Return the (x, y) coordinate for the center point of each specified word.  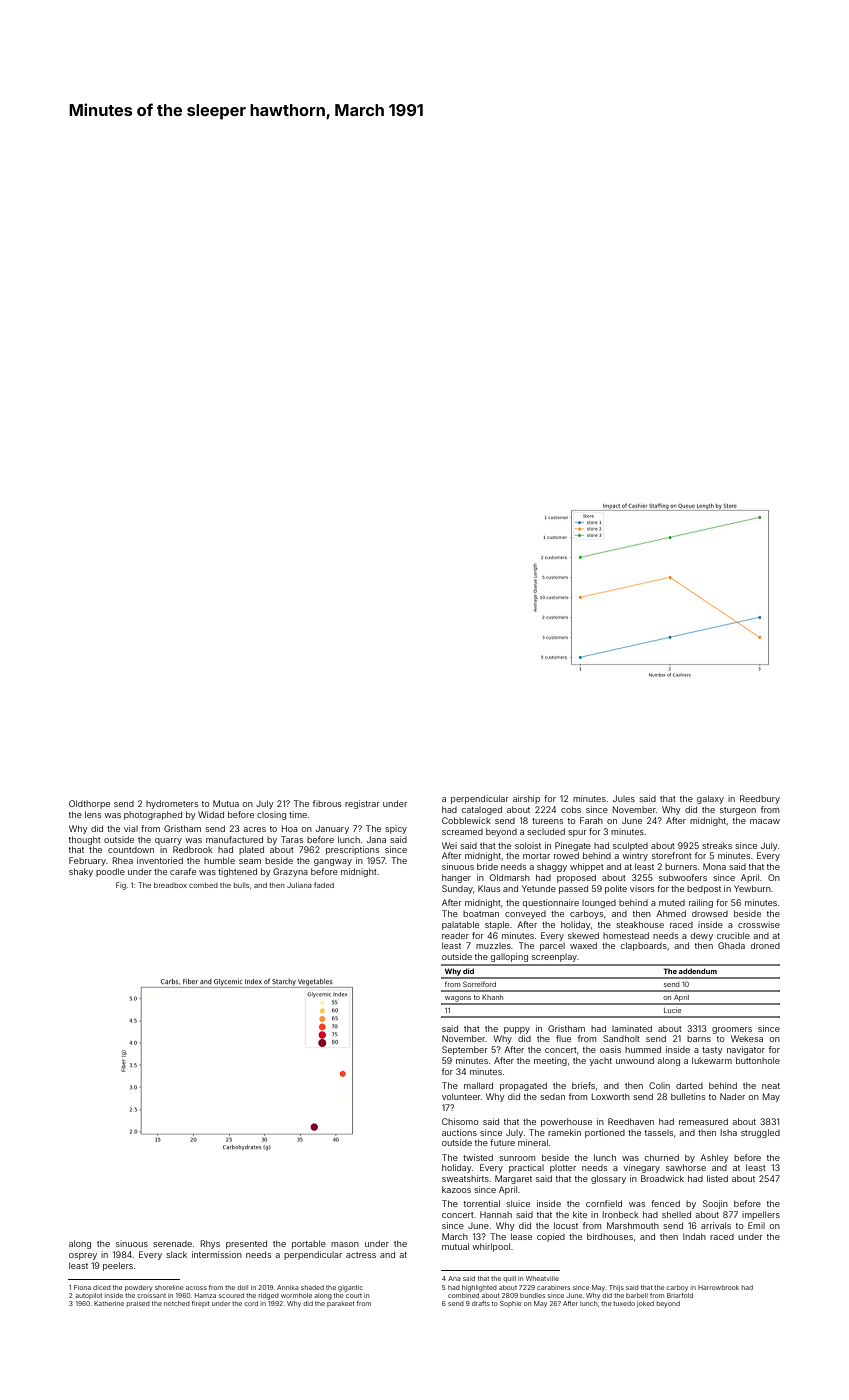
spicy (396, 829)
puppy (517, 1030)
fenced (665, 1203)
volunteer (461, 1096)
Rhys (210, 1244)
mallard (478, 1085)
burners (681, 867)
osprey (83, 1256)
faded (324, 885)
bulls (241, 885)
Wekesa (747, 1038)
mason (345, 1244)
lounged (599, 904)
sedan (552, 1097)
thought (85, 840)
